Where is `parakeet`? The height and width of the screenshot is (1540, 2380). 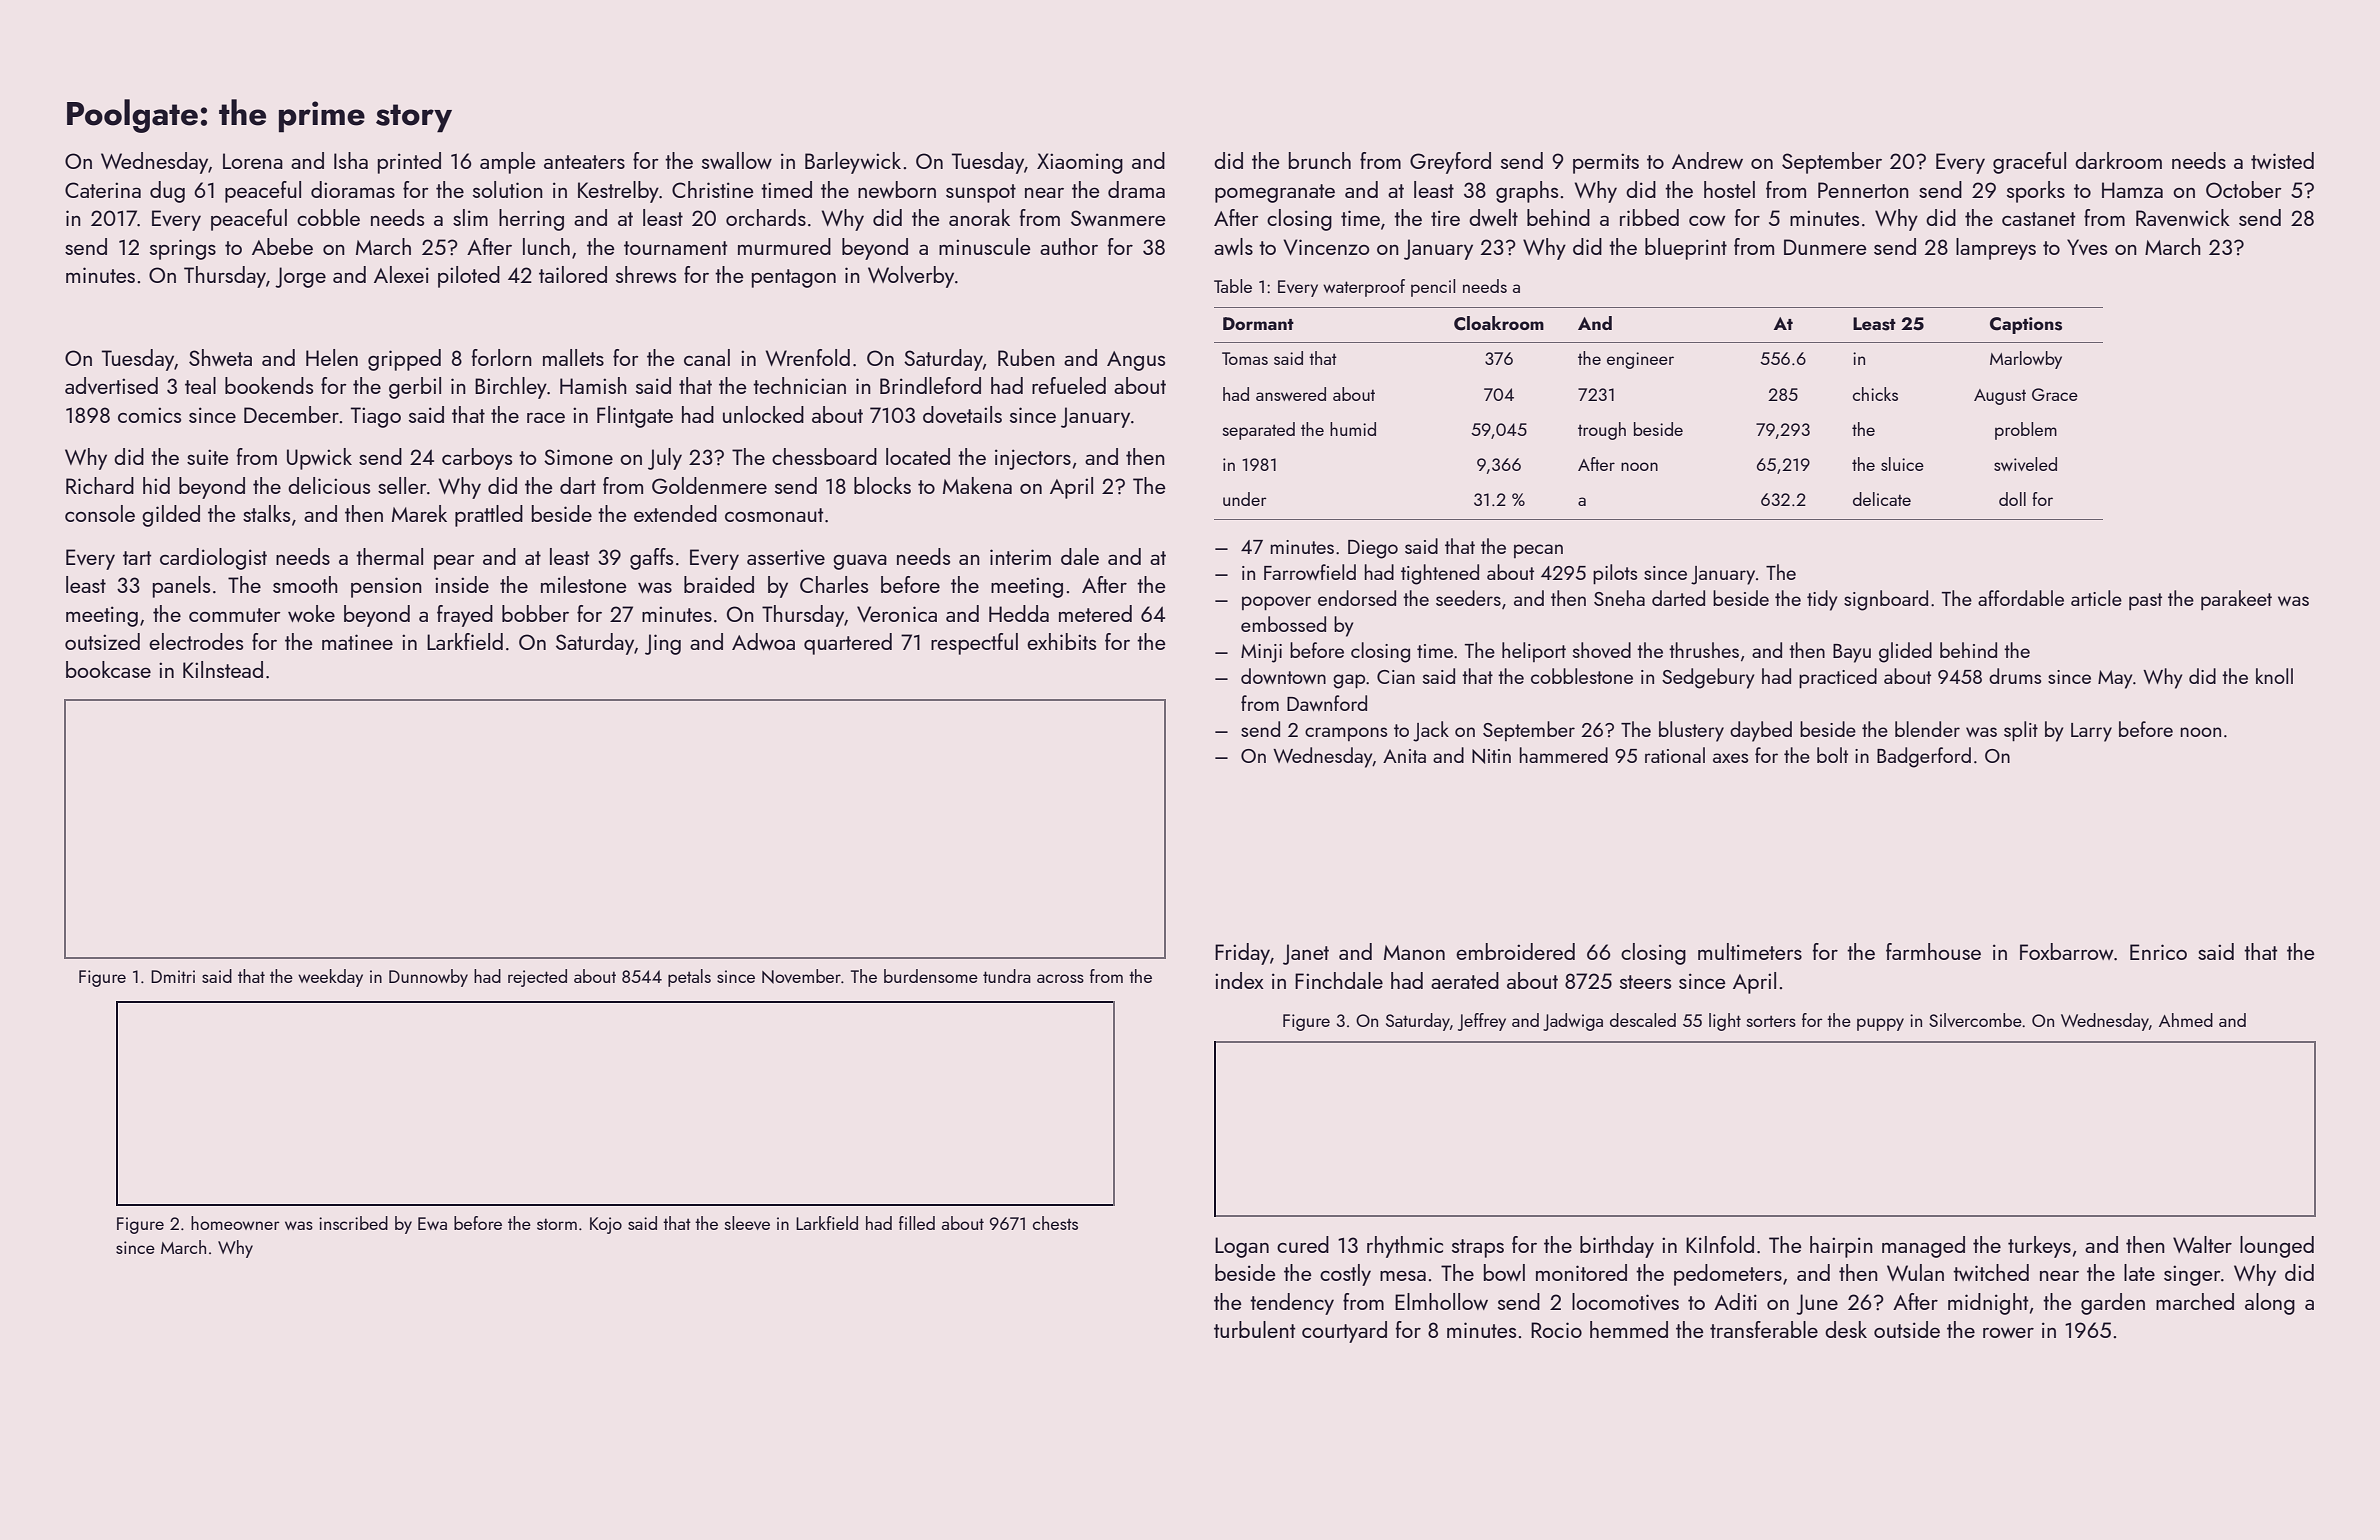 parakeet is located at coordinates (2236, 600).
